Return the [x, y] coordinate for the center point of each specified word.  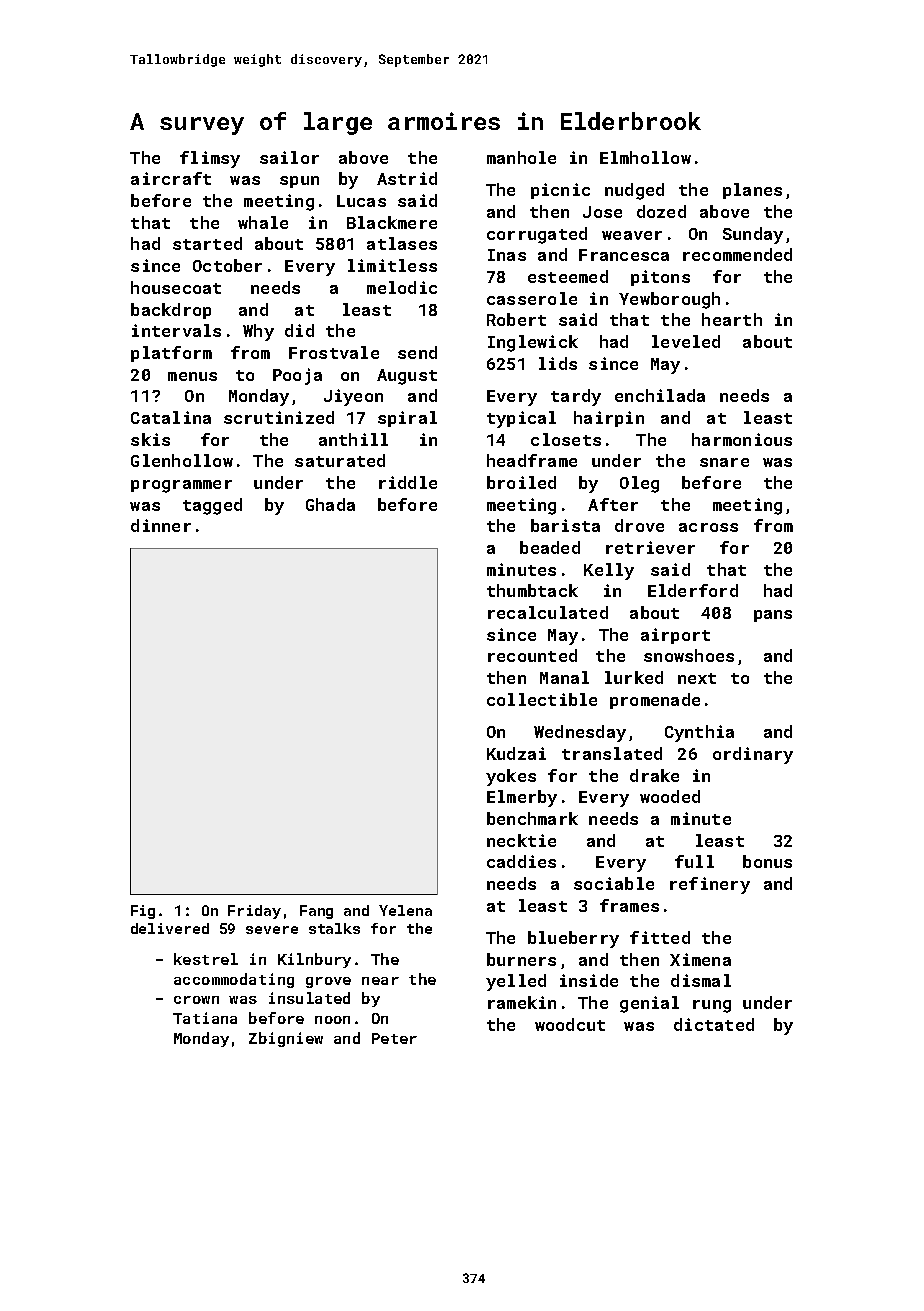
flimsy [210, 159]
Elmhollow [645, 157]
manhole [521, 157]
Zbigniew [286, 1039]
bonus [767, 861]
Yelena [405, 910]
